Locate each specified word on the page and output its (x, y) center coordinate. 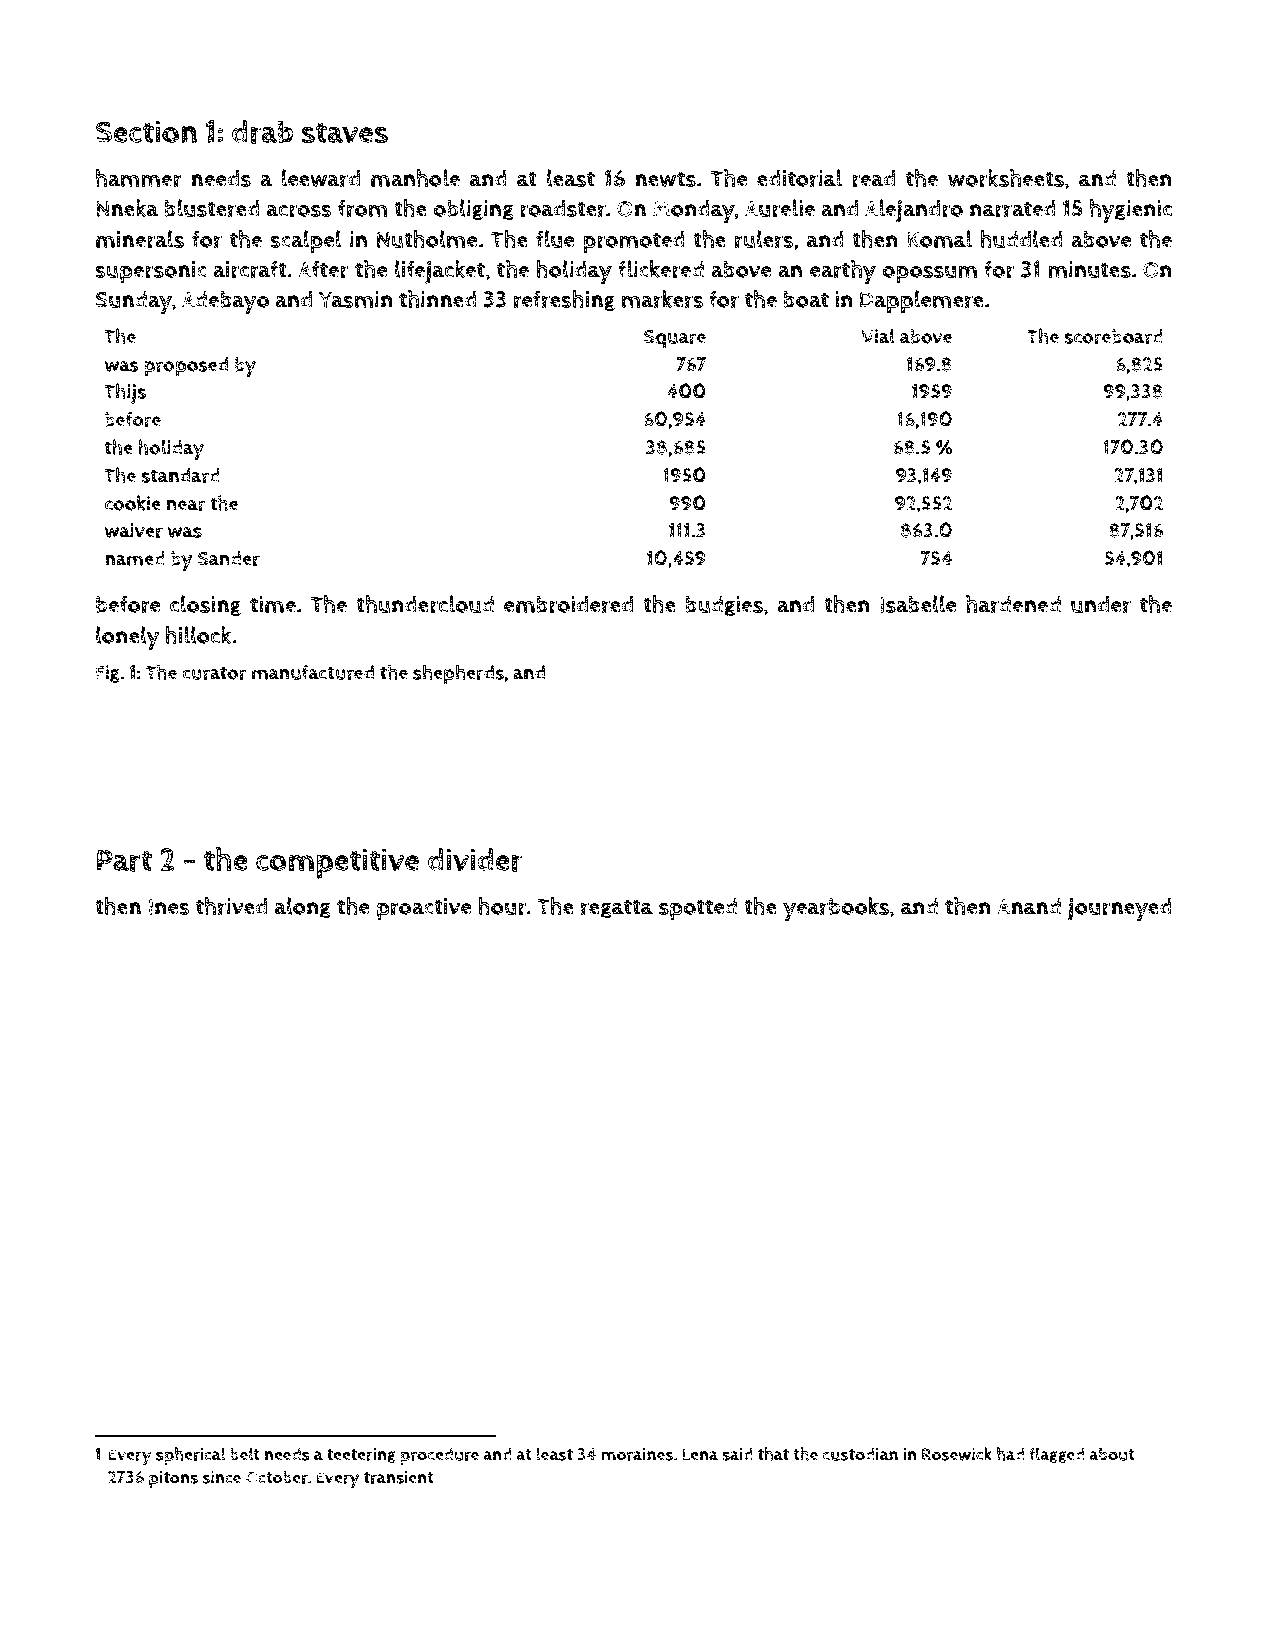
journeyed (1119, 909)
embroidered (568, 604)
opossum (929, 274)
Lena (700, 1454)
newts (665, 179)
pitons (173, 1479)
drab (262, 132)
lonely (128, 638)
